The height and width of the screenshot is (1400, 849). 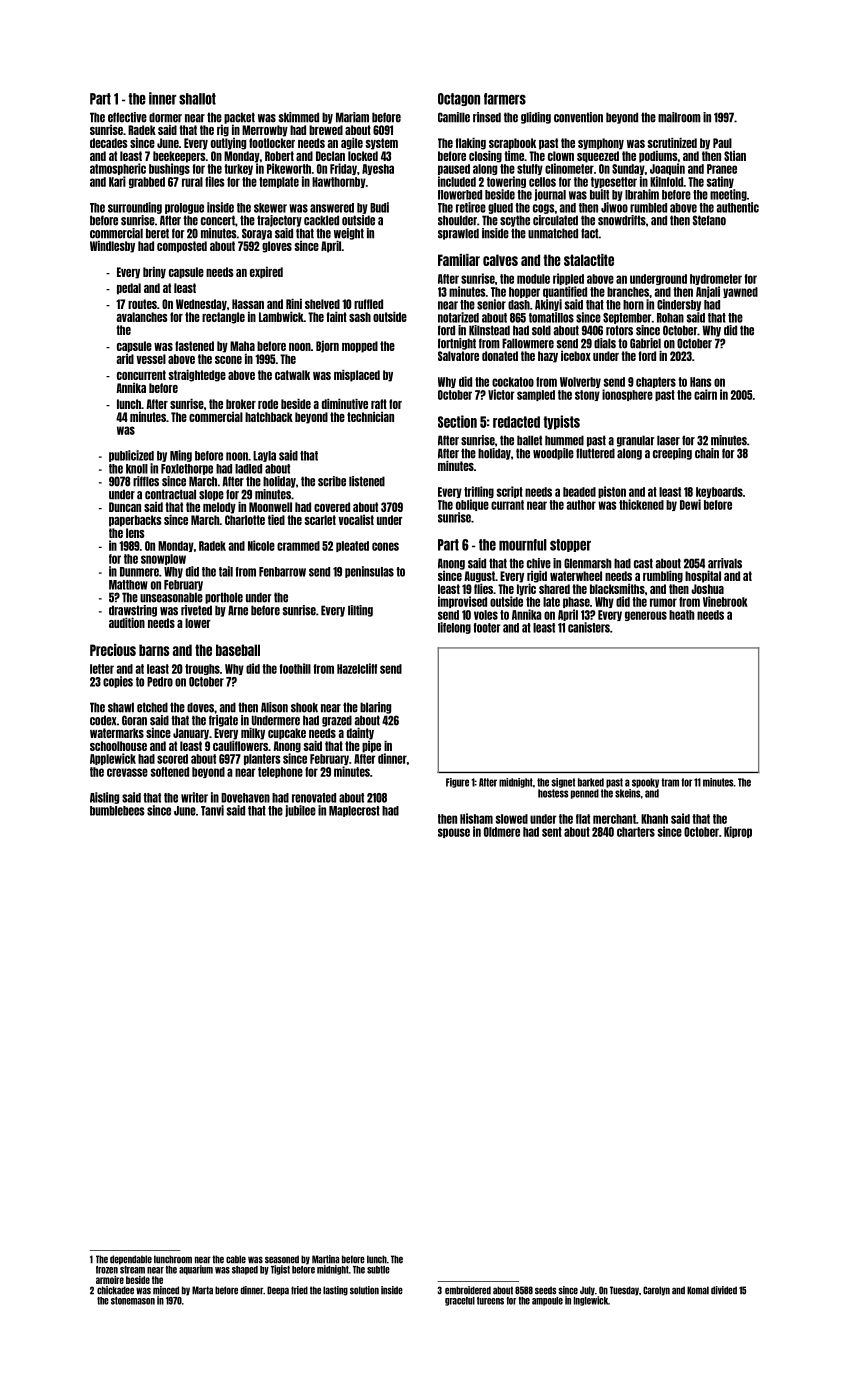 What do you see at coordinates (335, 1291) in the screenshot?
I see `lasting` at bounding box center [335, 1291].
